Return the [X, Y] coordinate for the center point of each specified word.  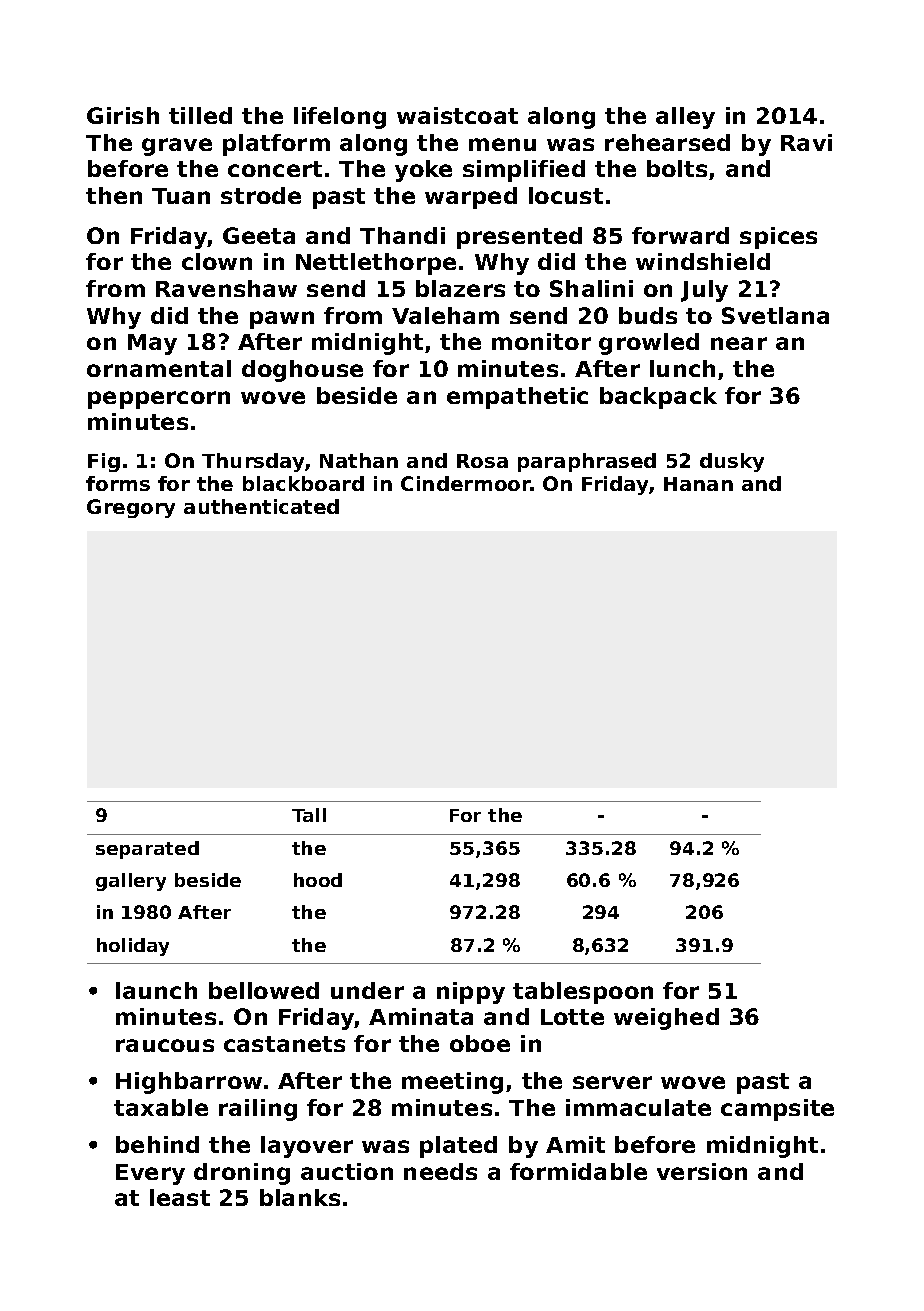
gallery [131, 882]
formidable [578, 1171]
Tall [309, 815]
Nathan [359, 460]
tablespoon [583, 993]
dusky [732, 462]
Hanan [698, 484]
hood [318, 880]
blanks [300, 1197]
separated [147, 850]
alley [685, 118]
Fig [104, 462]
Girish [123, 115]
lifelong [340, 118]
